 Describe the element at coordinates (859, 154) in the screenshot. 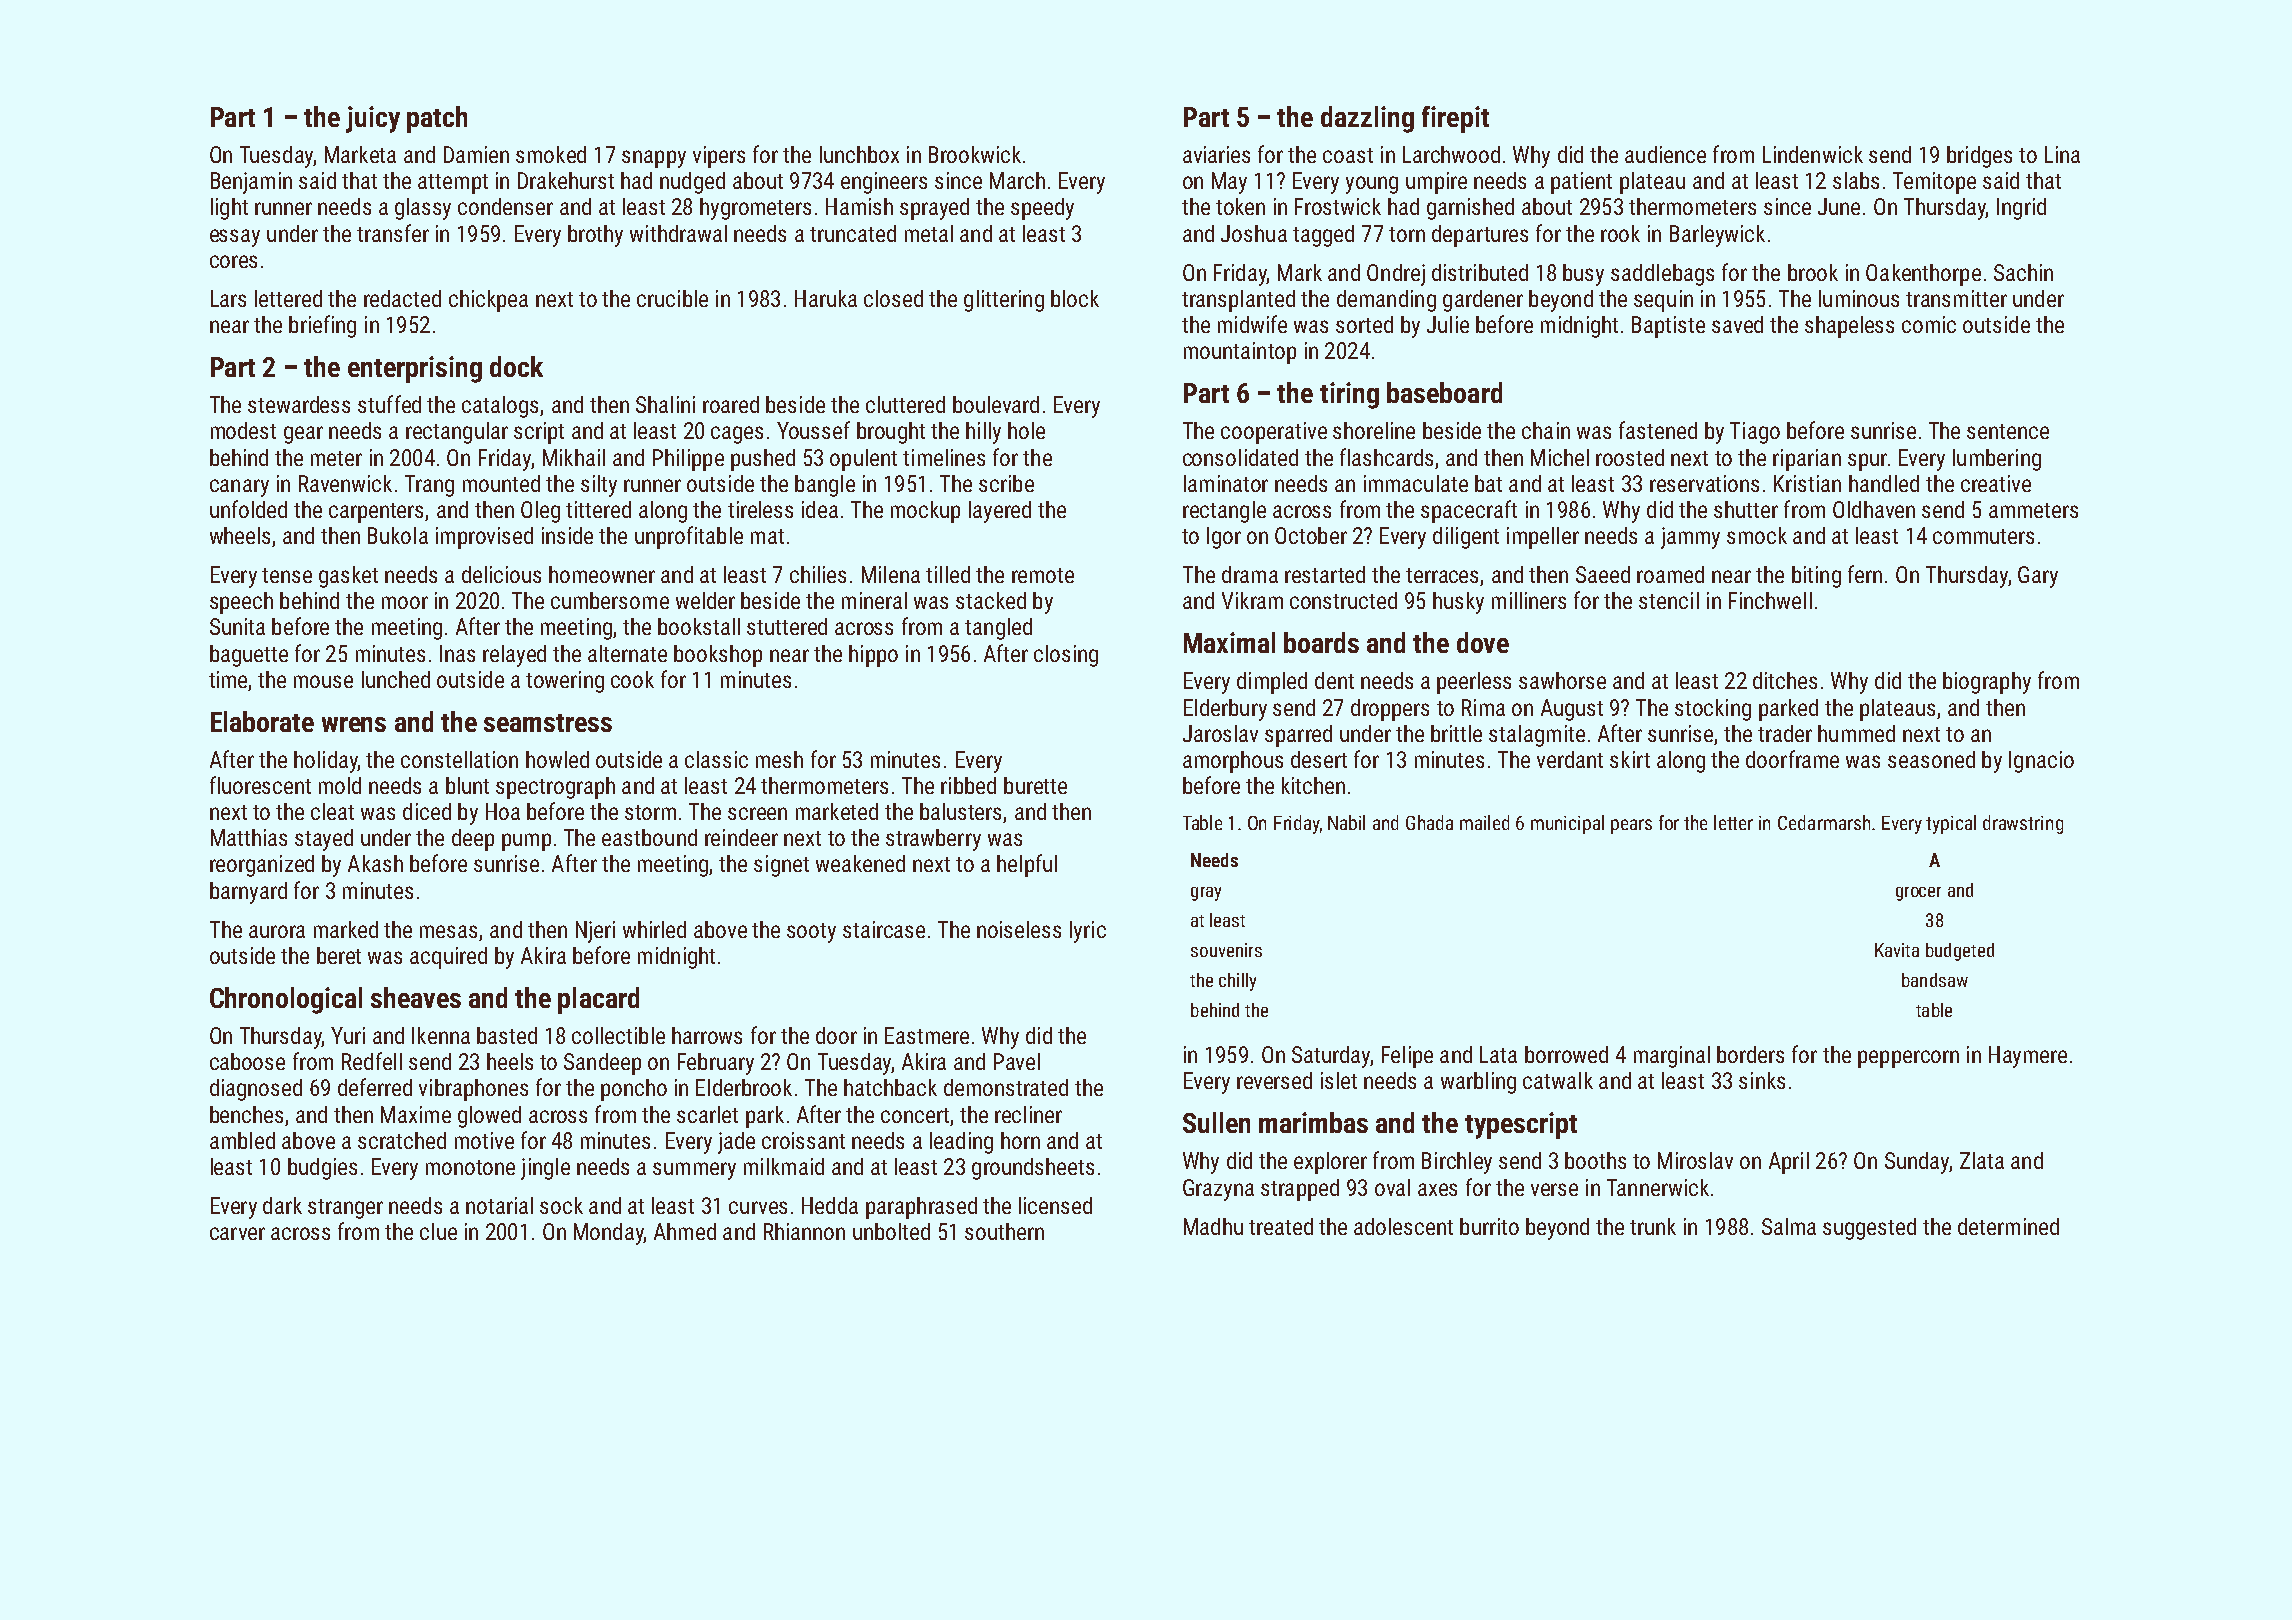

I see `lunchbox` at that location.
